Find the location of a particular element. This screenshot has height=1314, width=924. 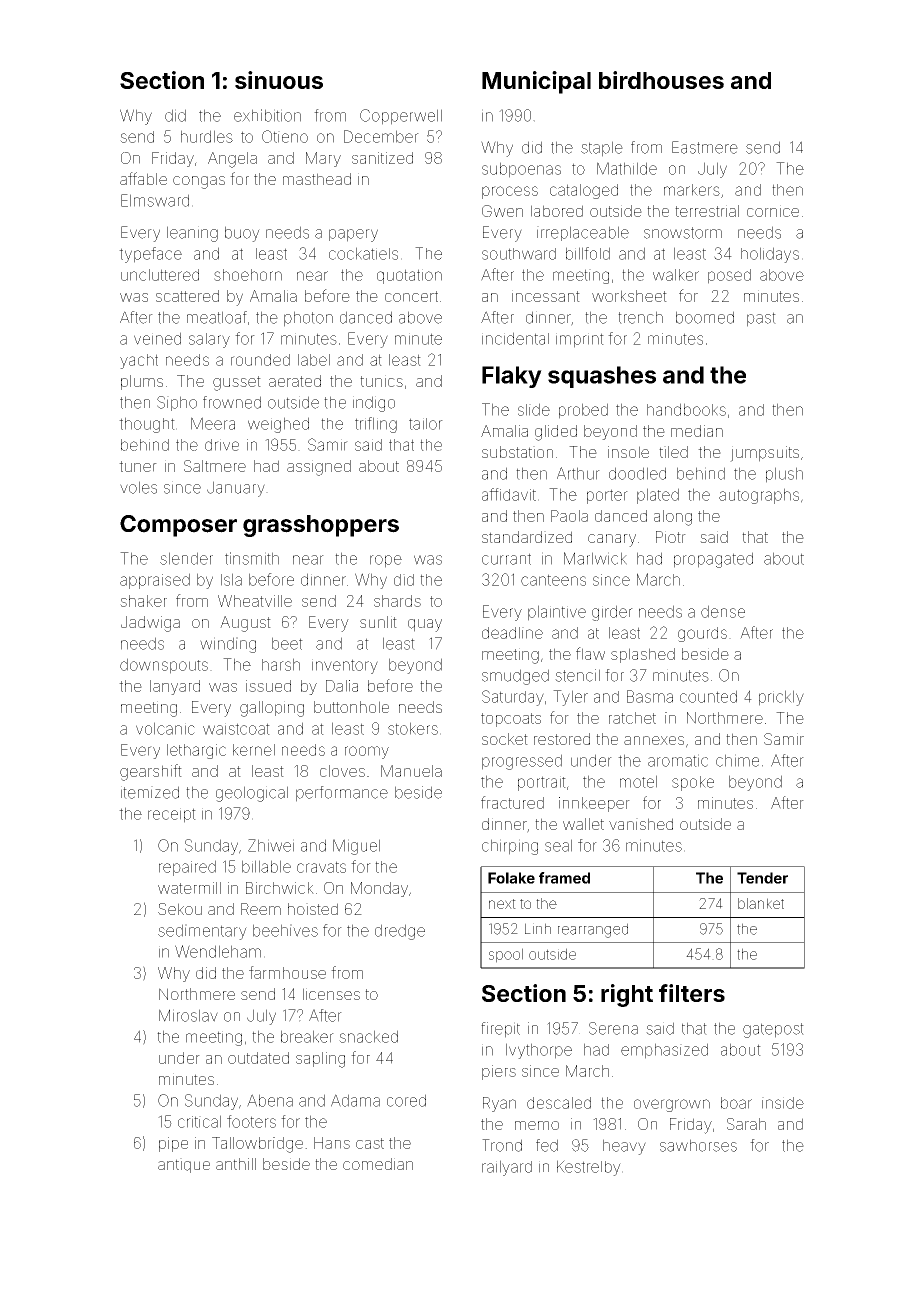

inside is located at coordinates (783, 1103).
